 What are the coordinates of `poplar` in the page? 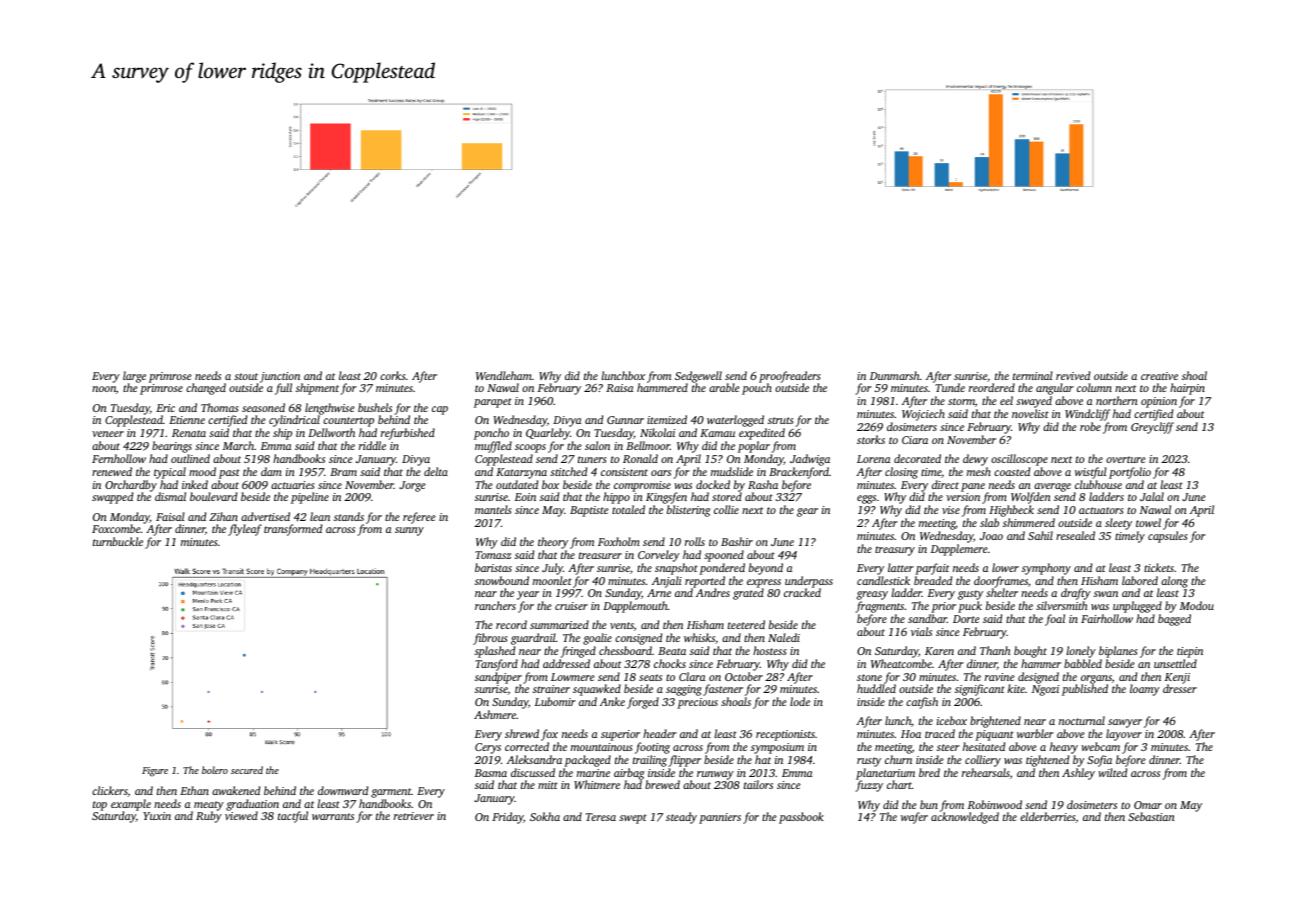 It's located at (754, 447).
